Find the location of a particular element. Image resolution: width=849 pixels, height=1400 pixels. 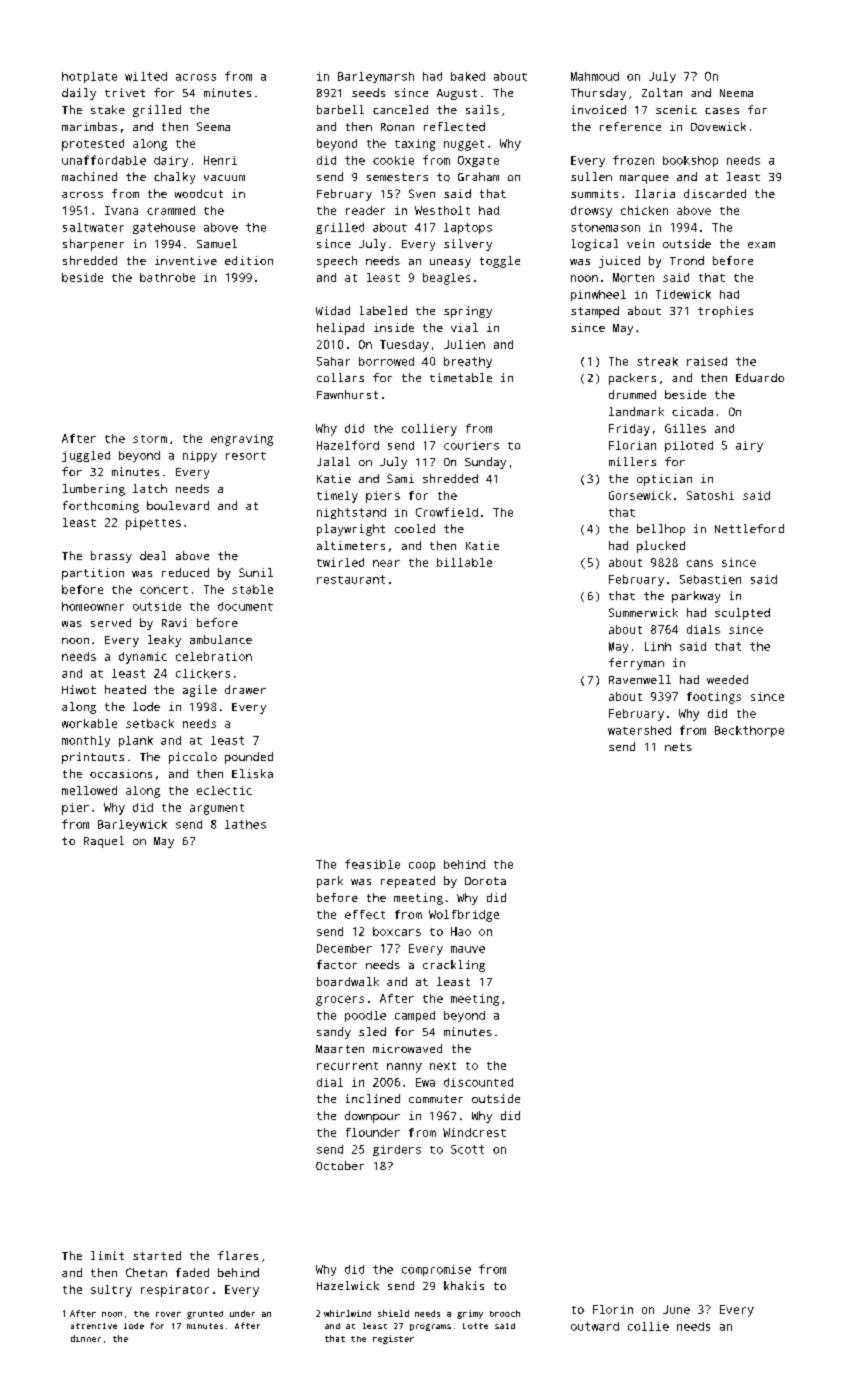

boardwalk is located at coordinates (348, 981).
